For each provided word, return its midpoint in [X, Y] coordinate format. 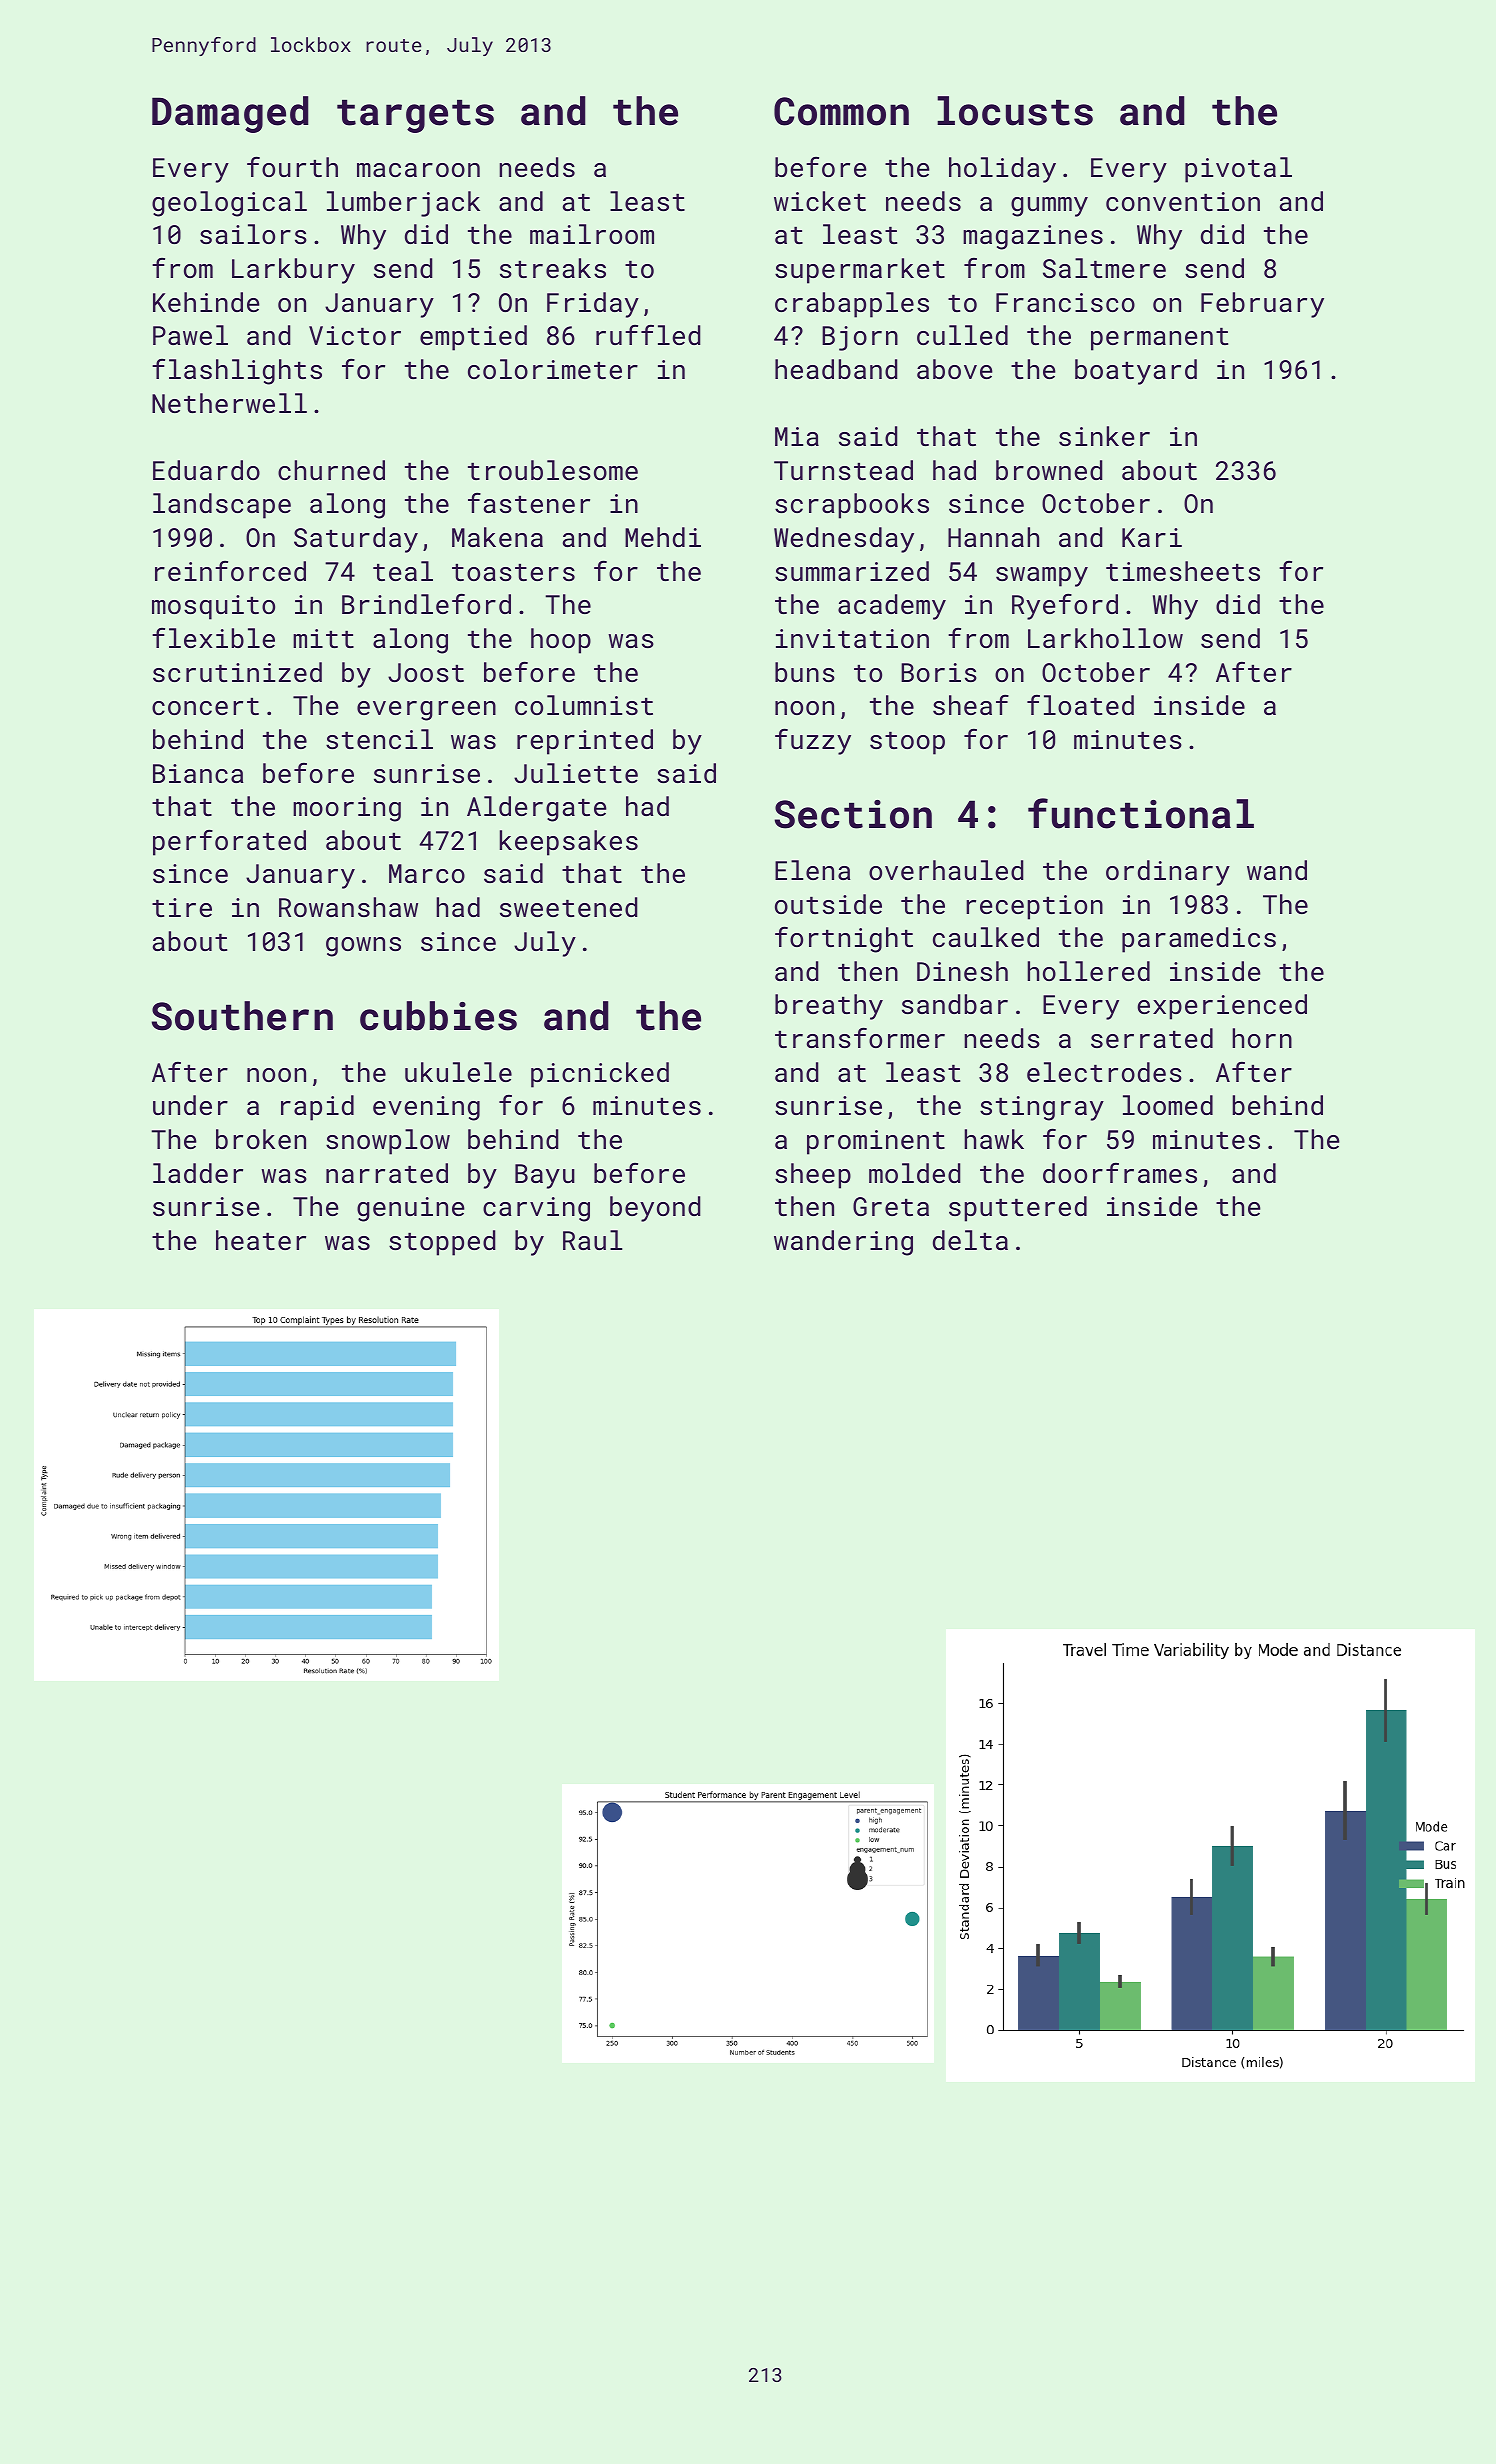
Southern [242, 1016]
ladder [198, 1173]
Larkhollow [1105, 638]
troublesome [553, 470]
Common [841, 111]
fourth [292, 166]
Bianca [198, 773]
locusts [1015, 111]
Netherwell [229, 403]
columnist [584, 705]
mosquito [213, 607]
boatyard [1136, 372]
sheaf [971, 705]
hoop [561, 641]
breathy [829, 1007]
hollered [1088, 971]
